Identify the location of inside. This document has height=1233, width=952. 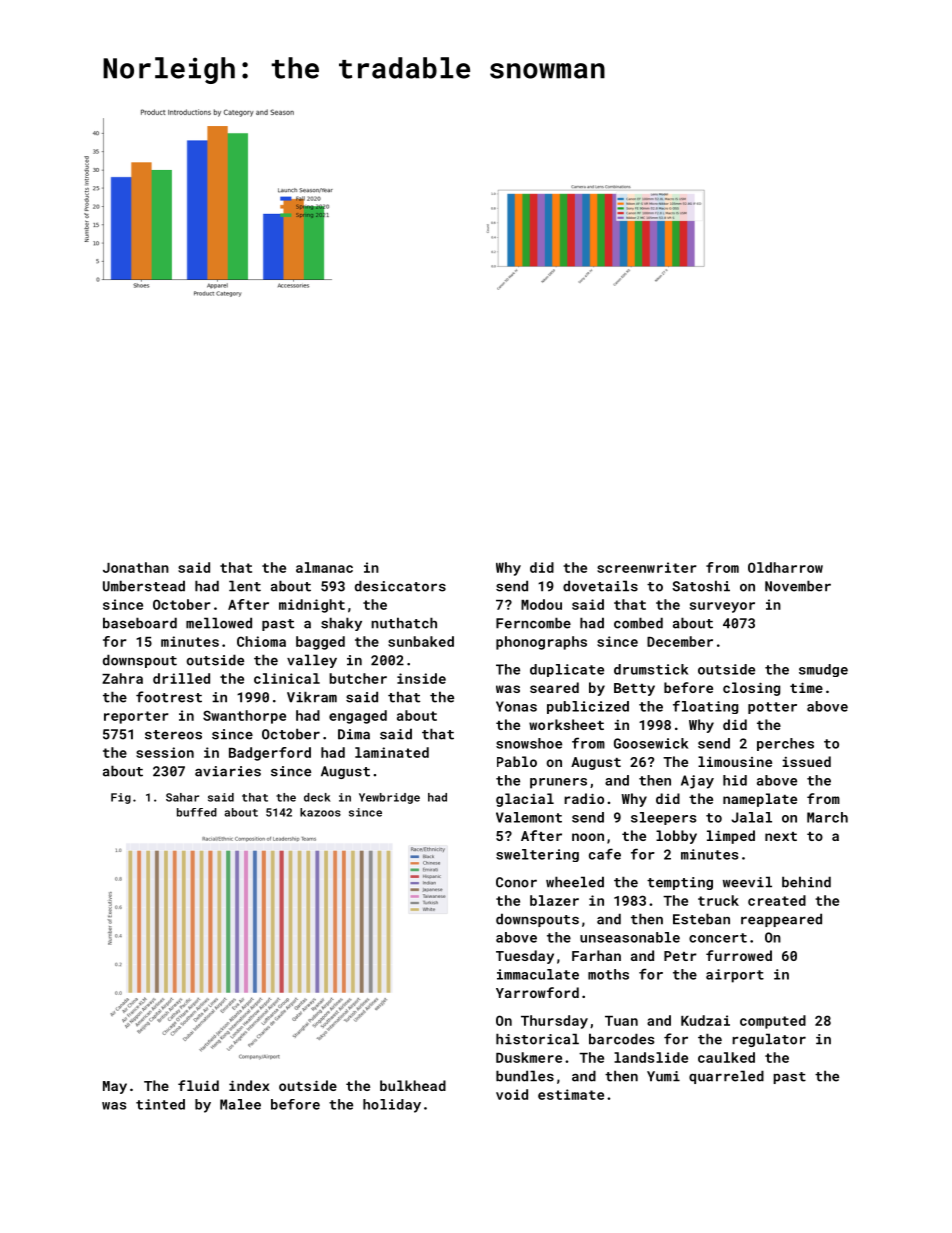
(421, 678).
